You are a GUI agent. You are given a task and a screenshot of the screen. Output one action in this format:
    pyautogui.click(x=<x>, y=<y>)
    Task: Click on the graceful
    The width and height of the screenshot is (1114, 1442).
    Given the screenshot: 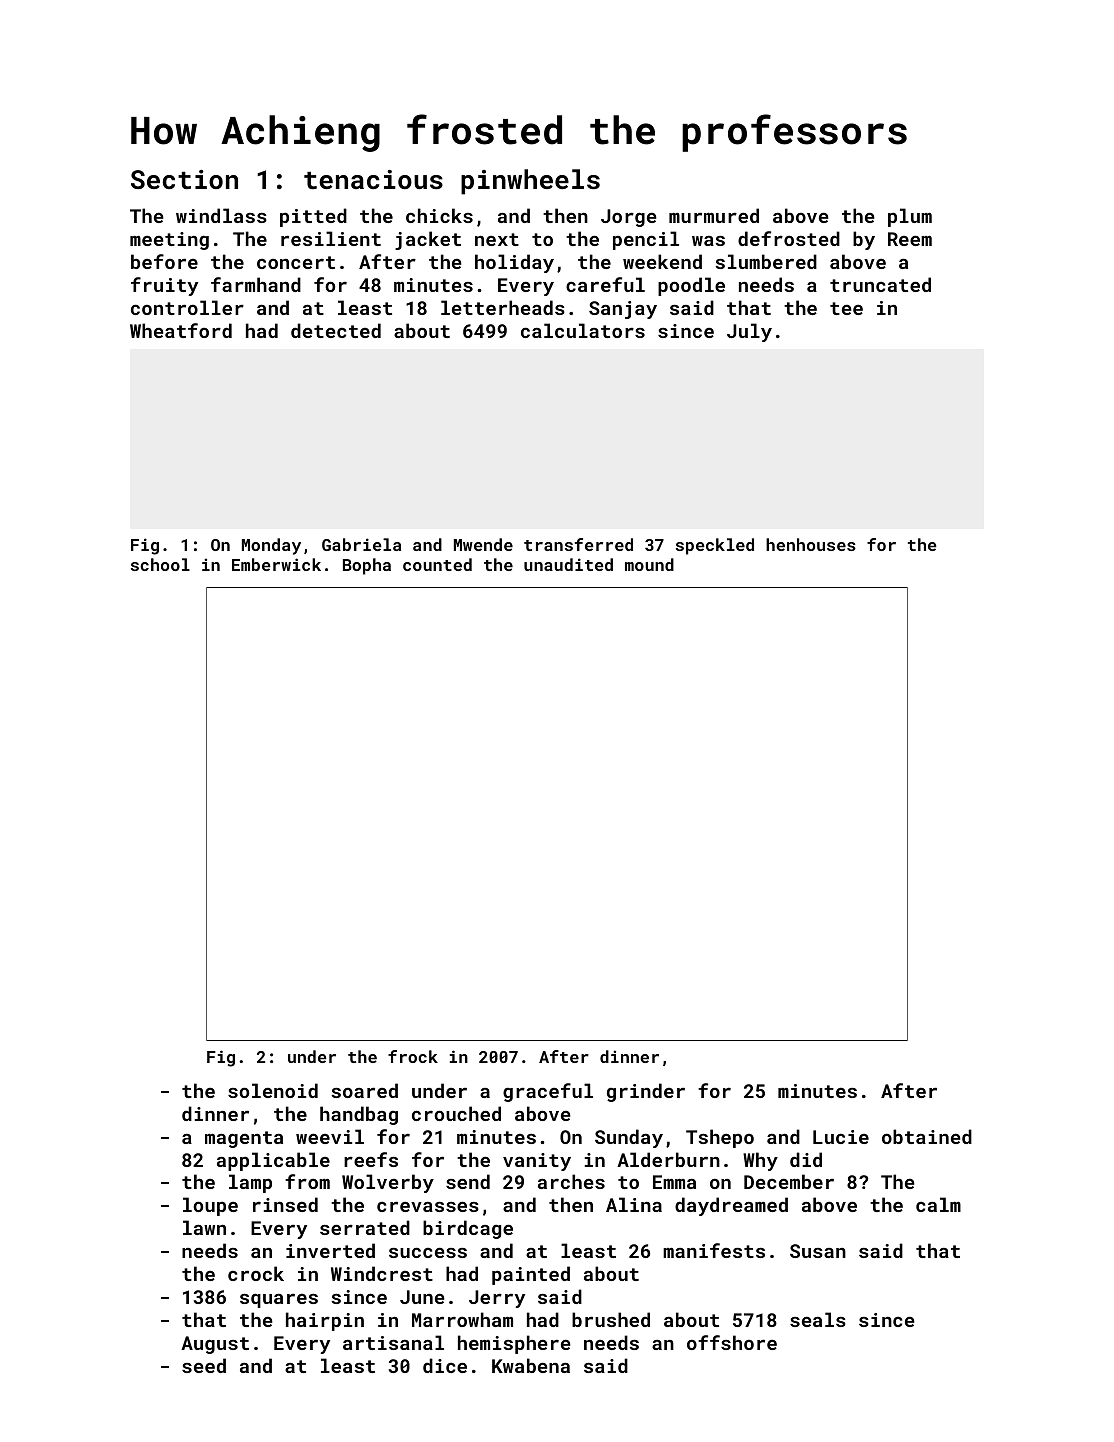 What is the action you would take?
    pyautogui.click(x=548, y=1092)
